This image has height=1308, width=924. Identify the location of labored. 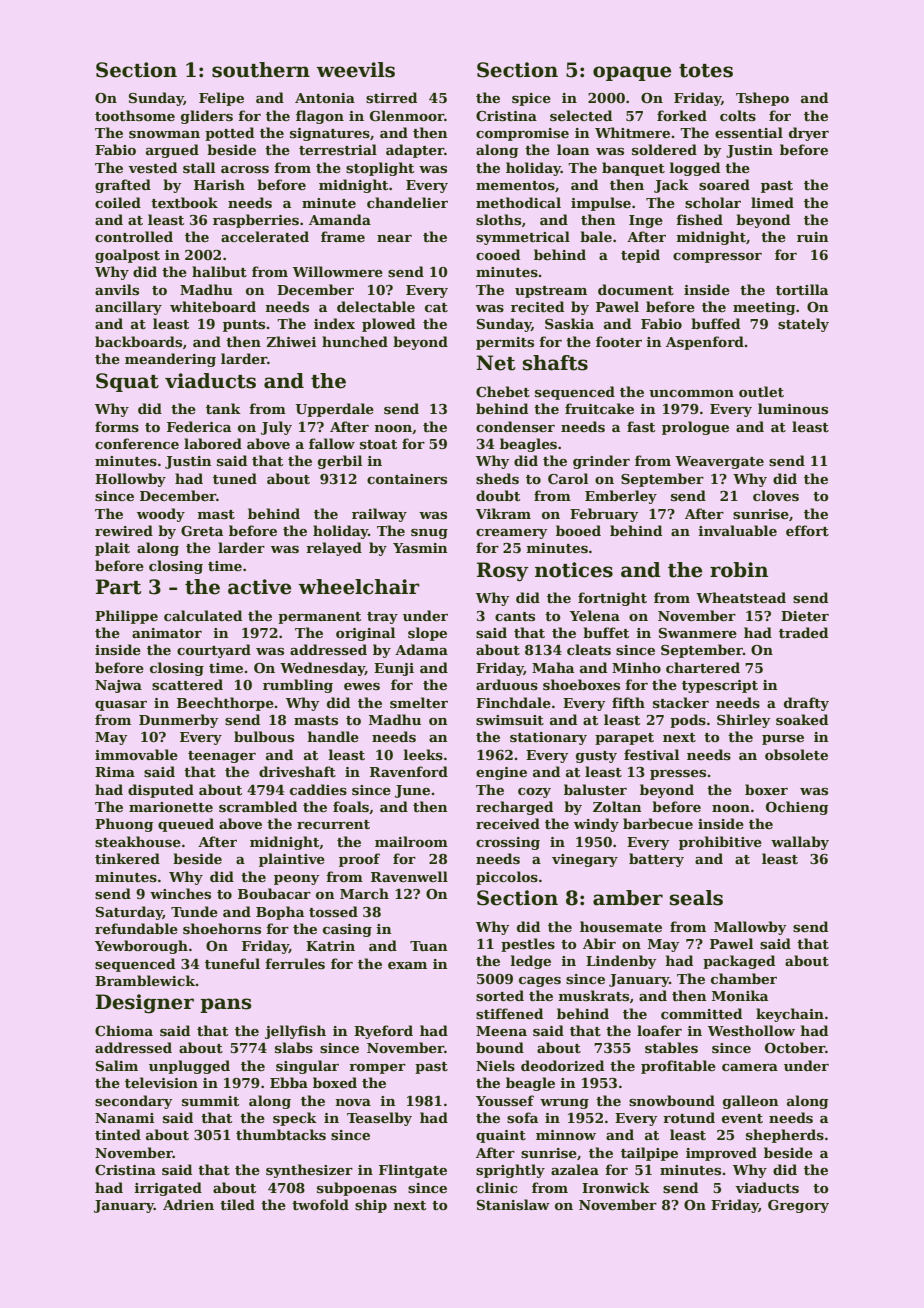
(213, 443).
